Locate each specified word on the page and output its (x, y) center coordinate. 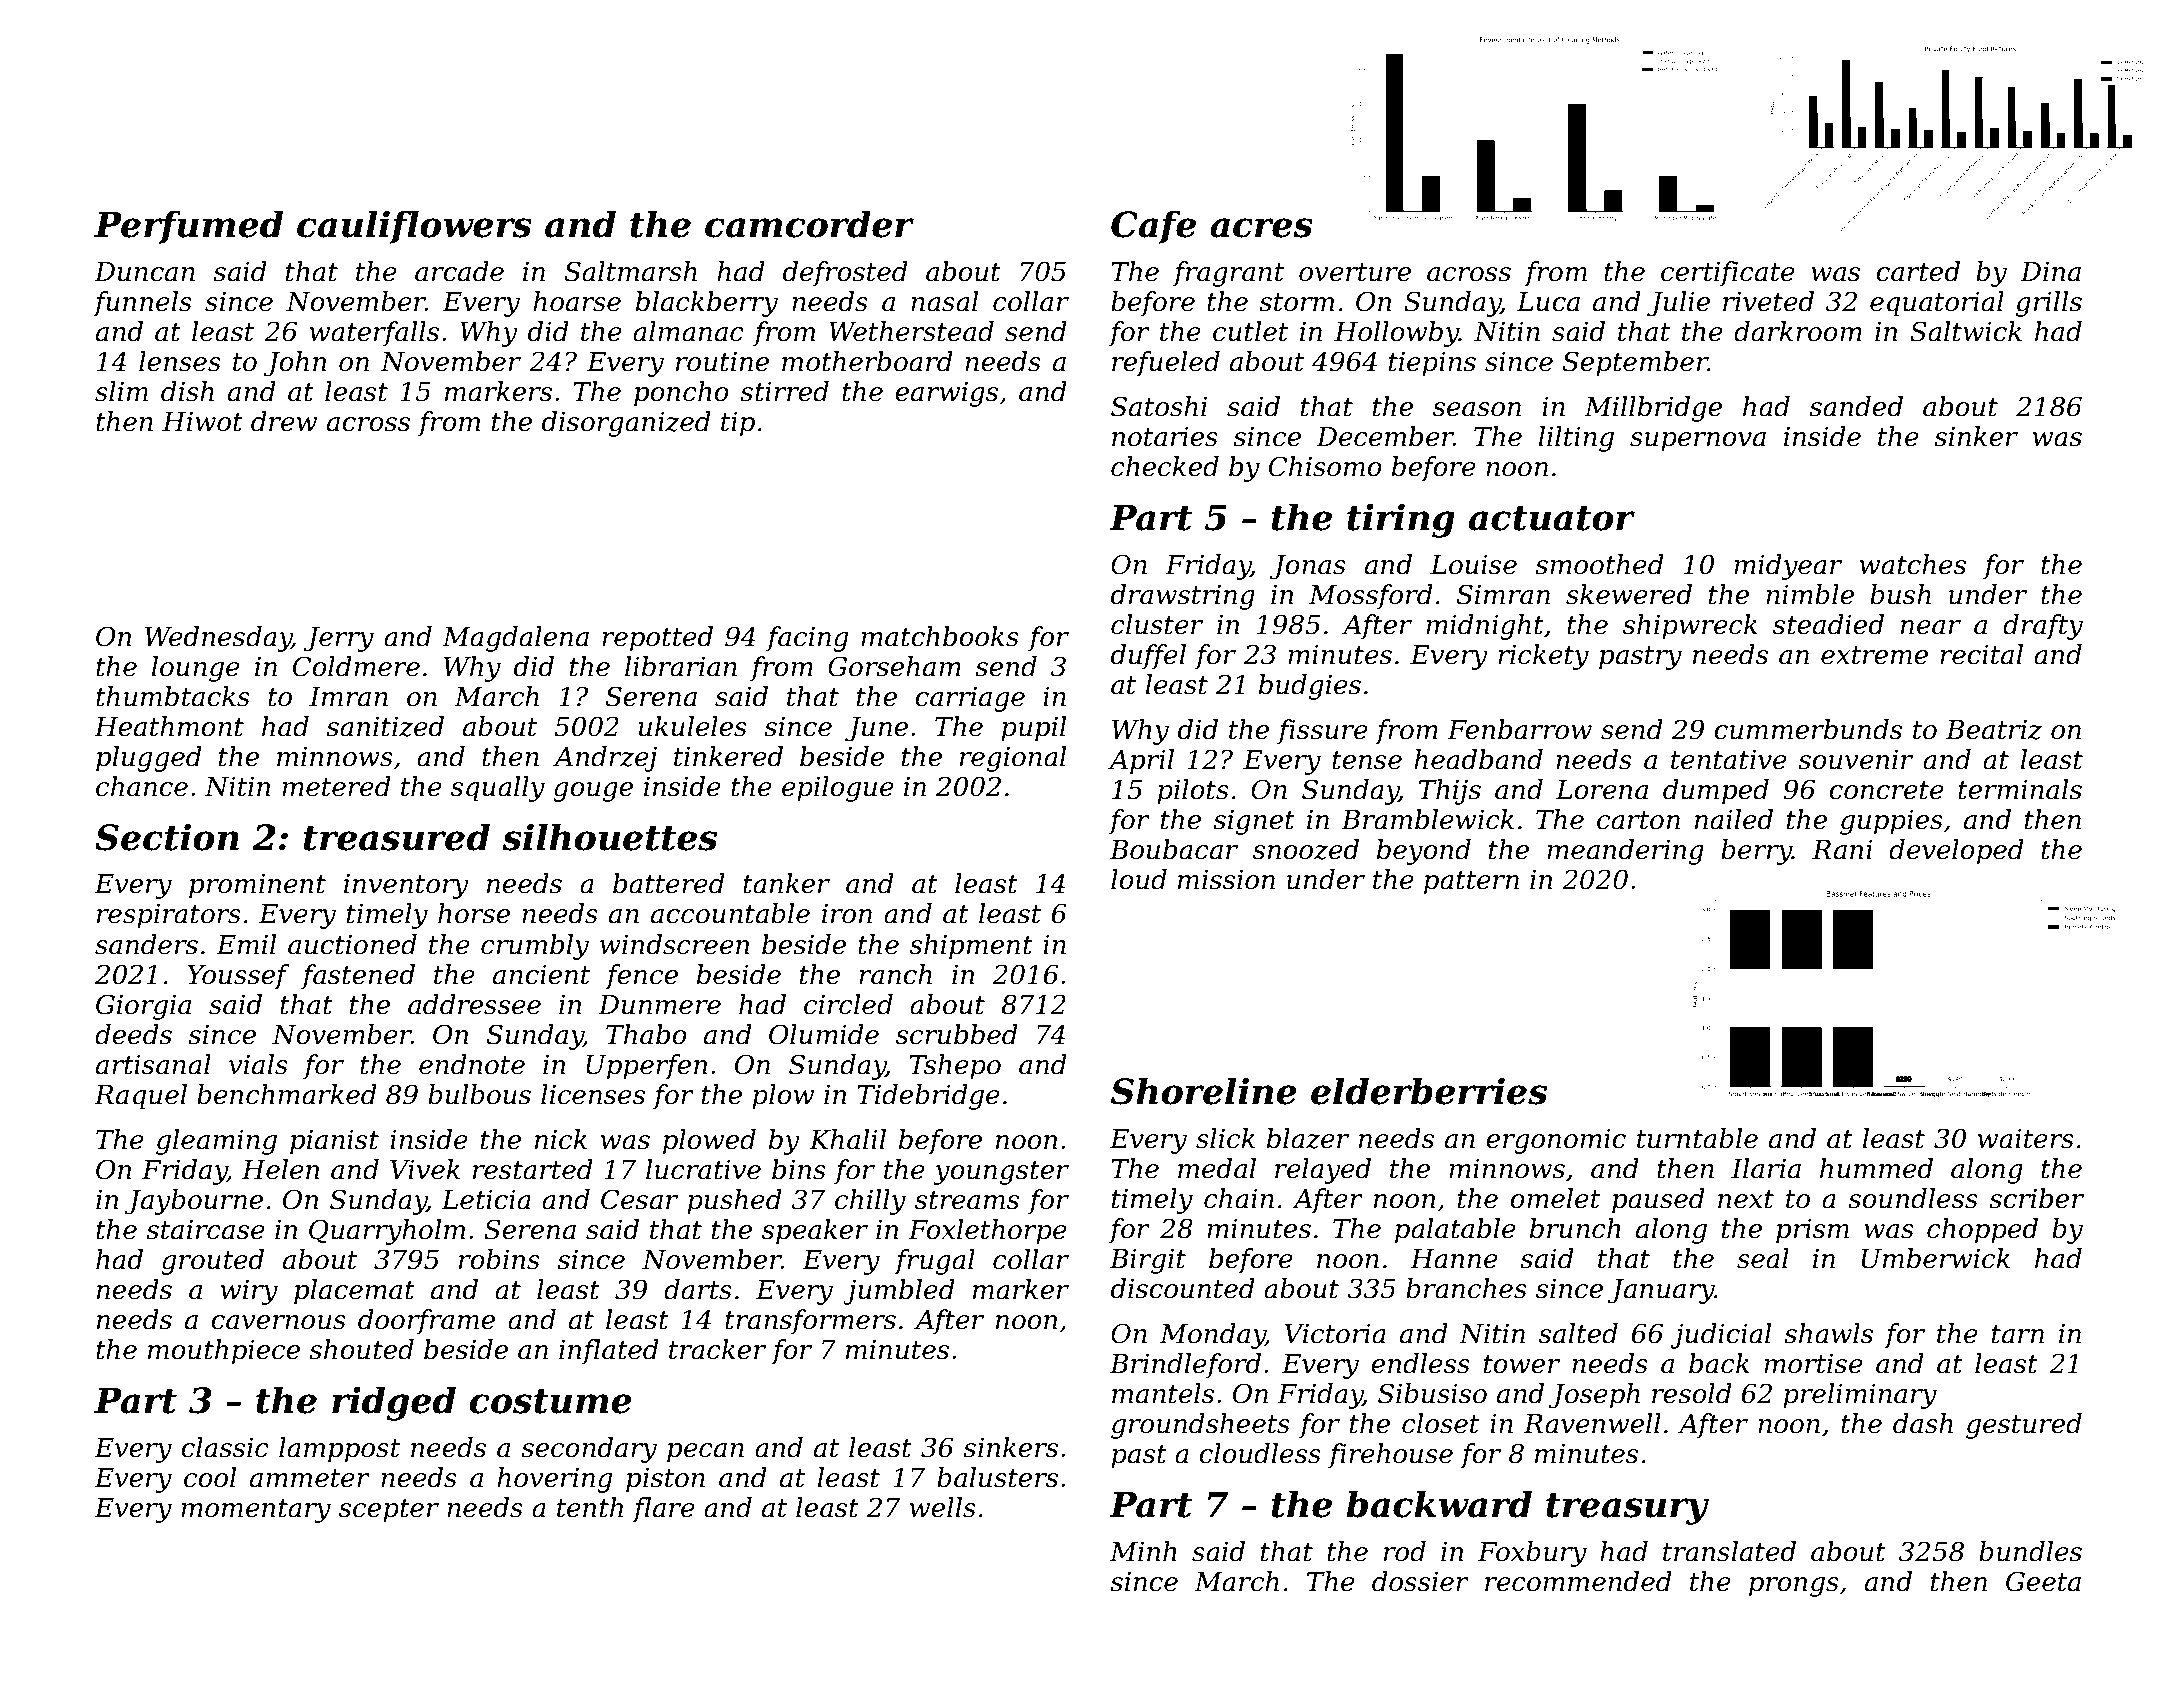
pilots (1193, 792)
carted (1918, 271)
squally (498, 789)
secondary (589, 1450)
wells (943, 1507)
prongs (1794, 1587)
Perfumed (188, 227)
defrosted (845, 274)
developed (1956, 852)
